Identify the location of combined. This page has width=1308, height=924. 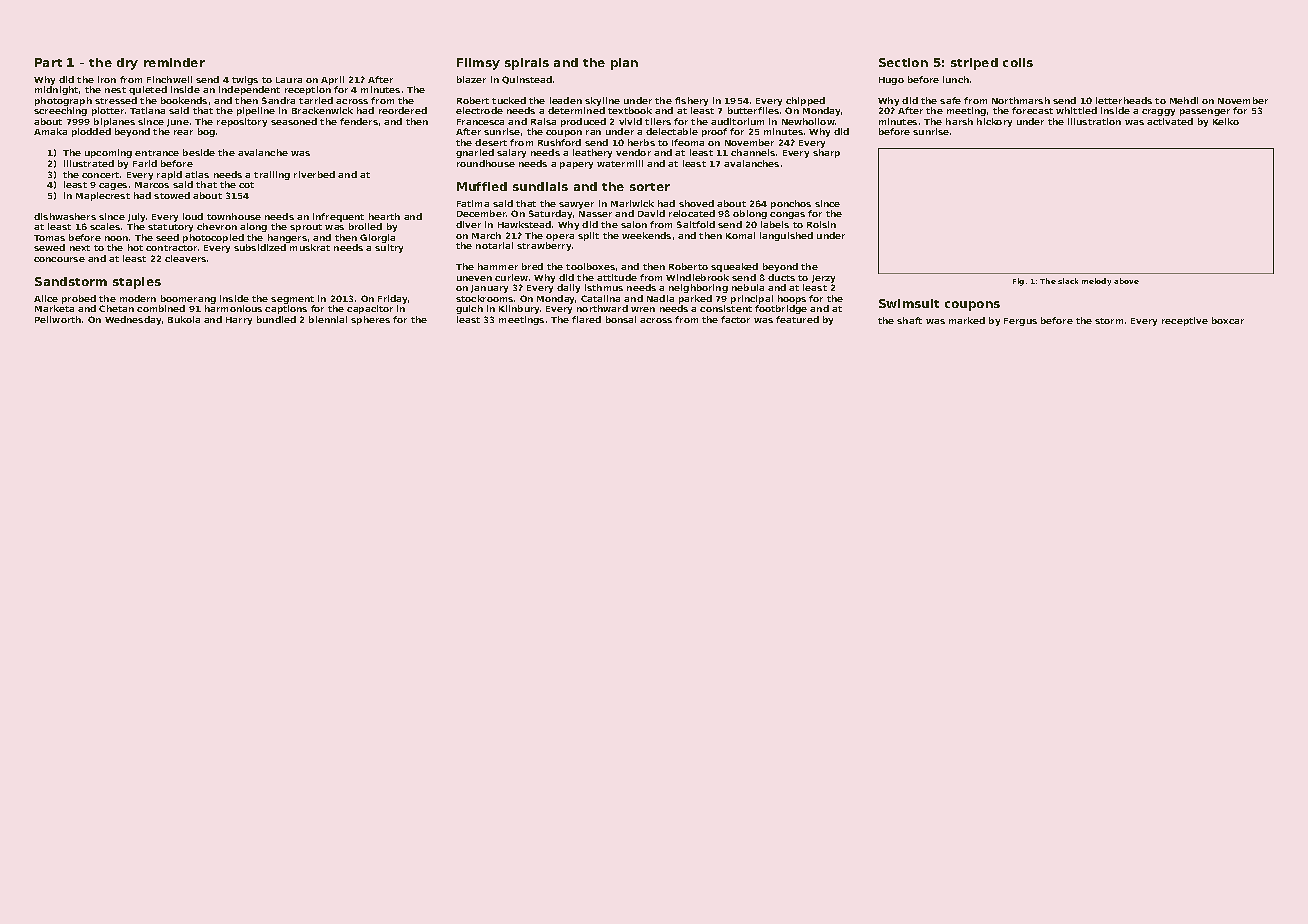
(161, 308).
